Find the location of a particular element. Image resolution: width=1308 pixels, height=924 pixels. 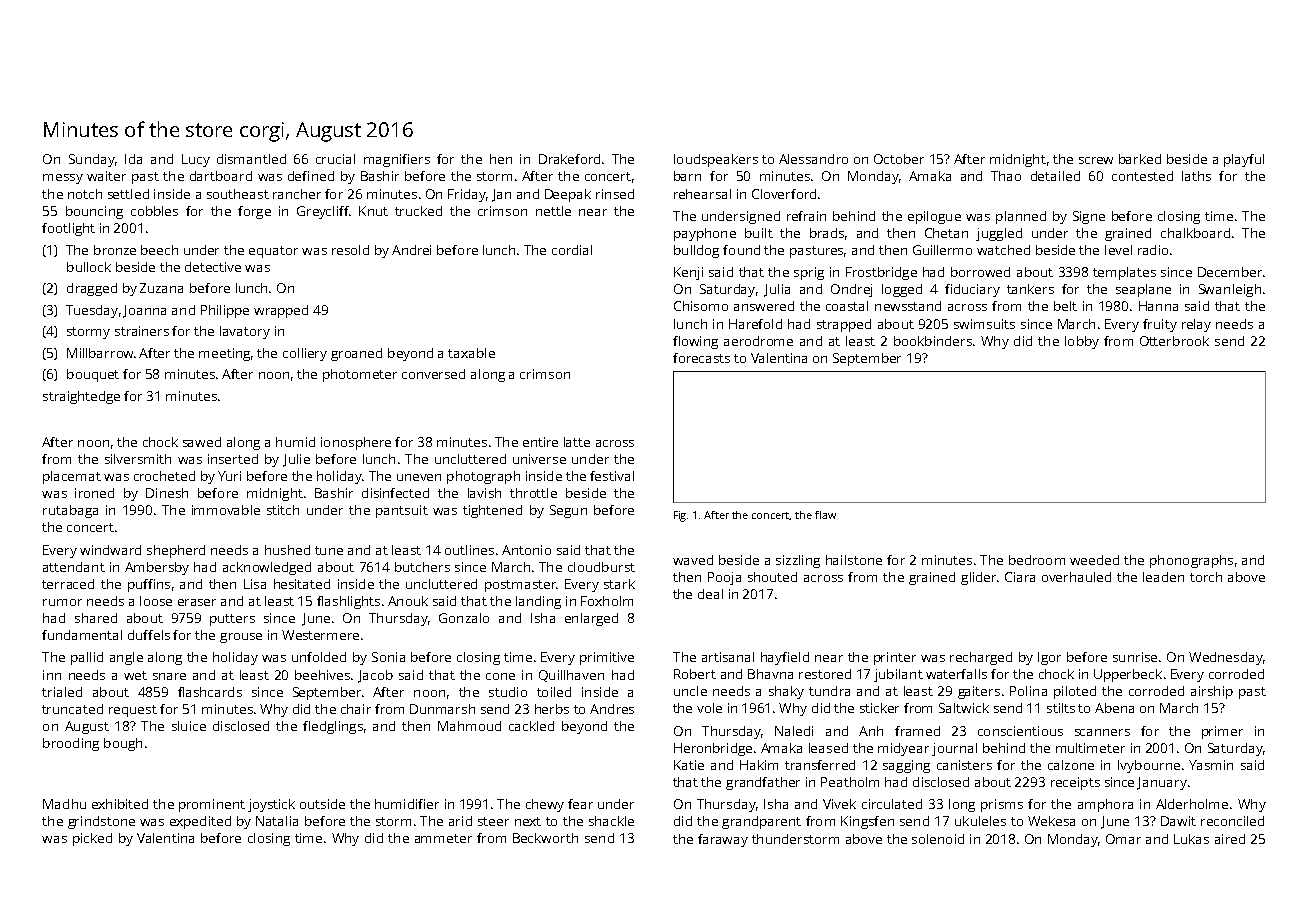

rutabaga is located at coordinates (70, 511).
